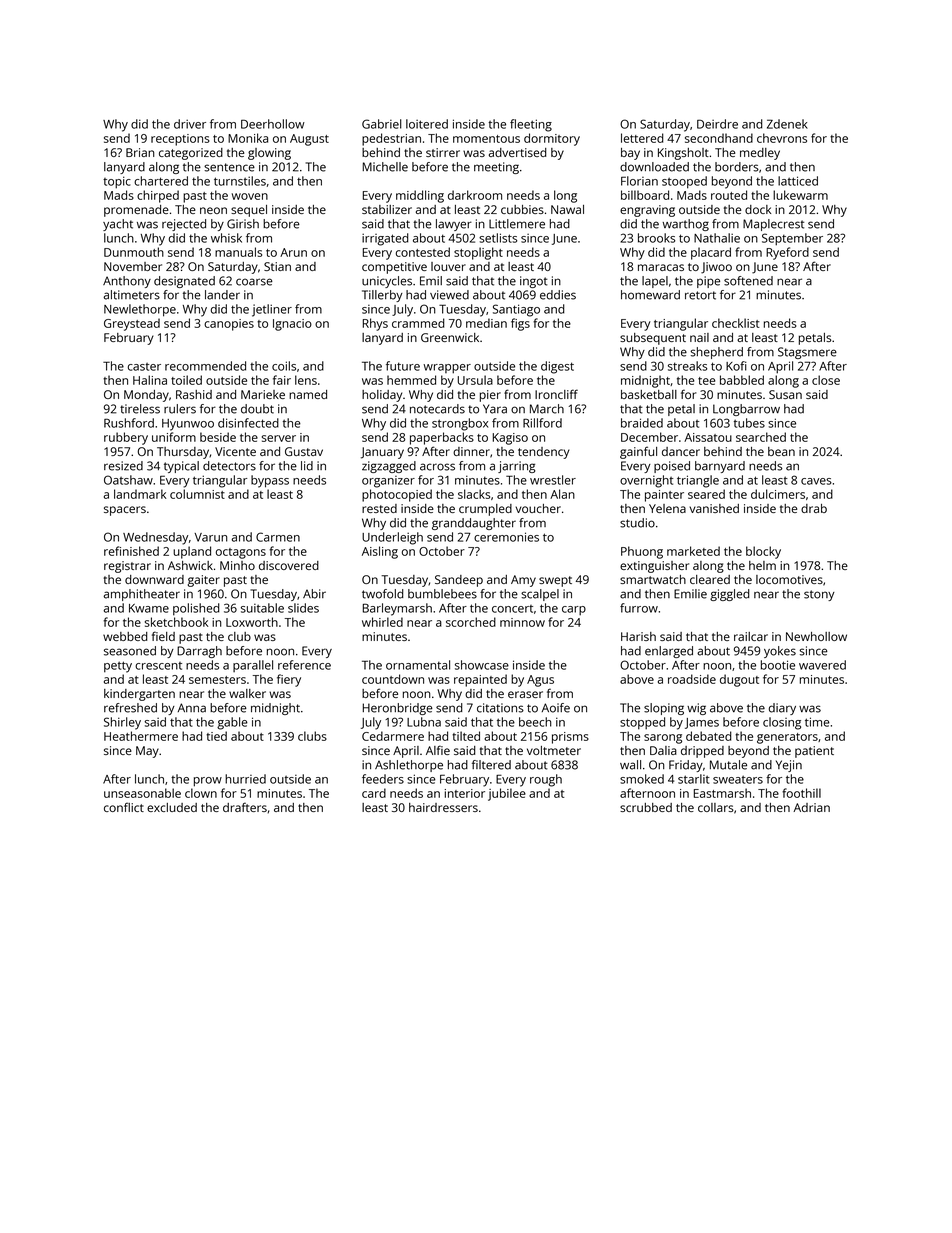 This screenshot has width=952, height=1233. Describe the element at coordinates (717, 124) in the screenshot. I see `Deirdre` at that location.
